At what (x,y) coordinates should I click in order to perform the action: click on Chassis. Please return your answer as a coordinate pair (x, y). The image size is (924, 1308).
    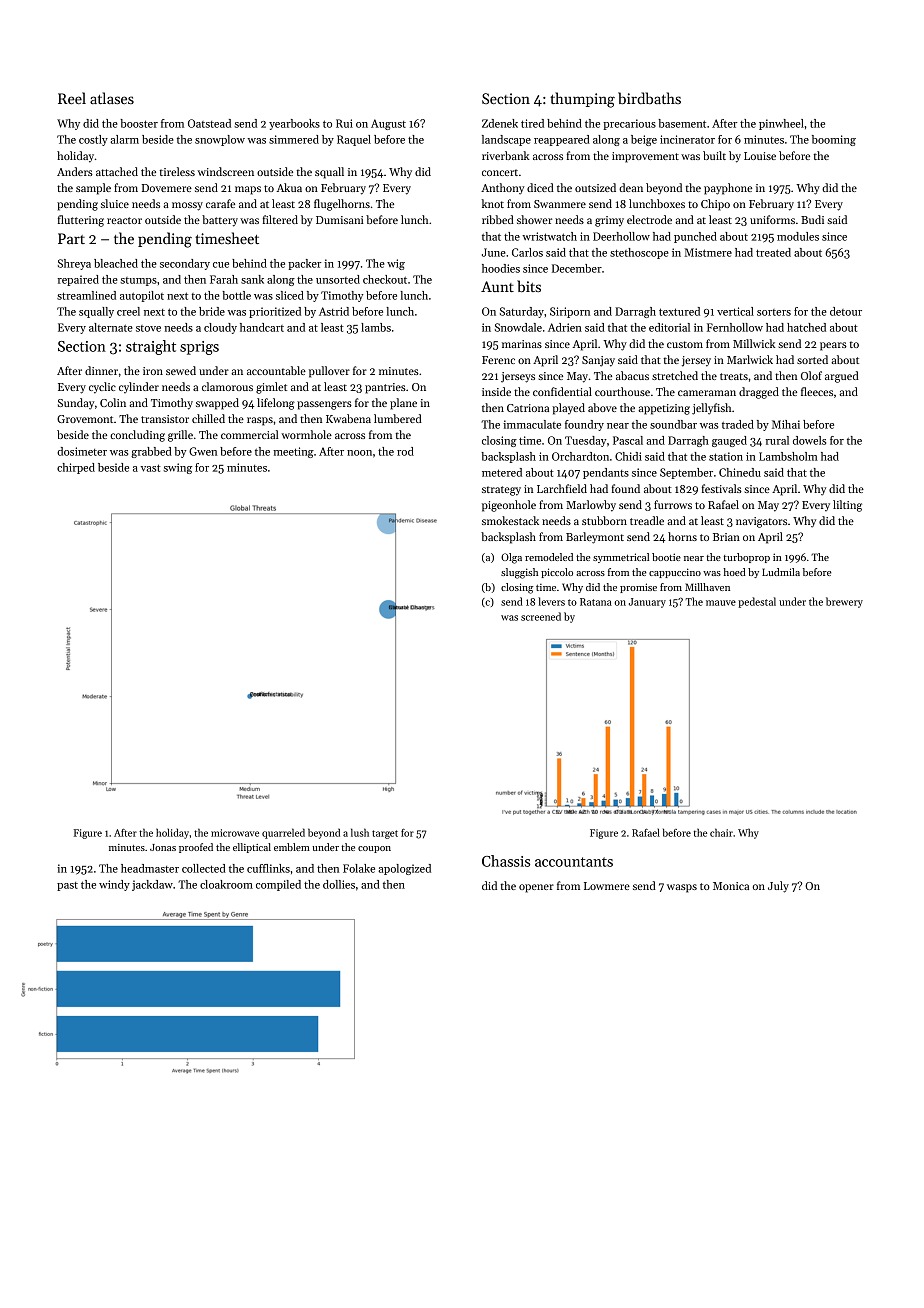
    Looking at the image, I should click on (506, 861).
